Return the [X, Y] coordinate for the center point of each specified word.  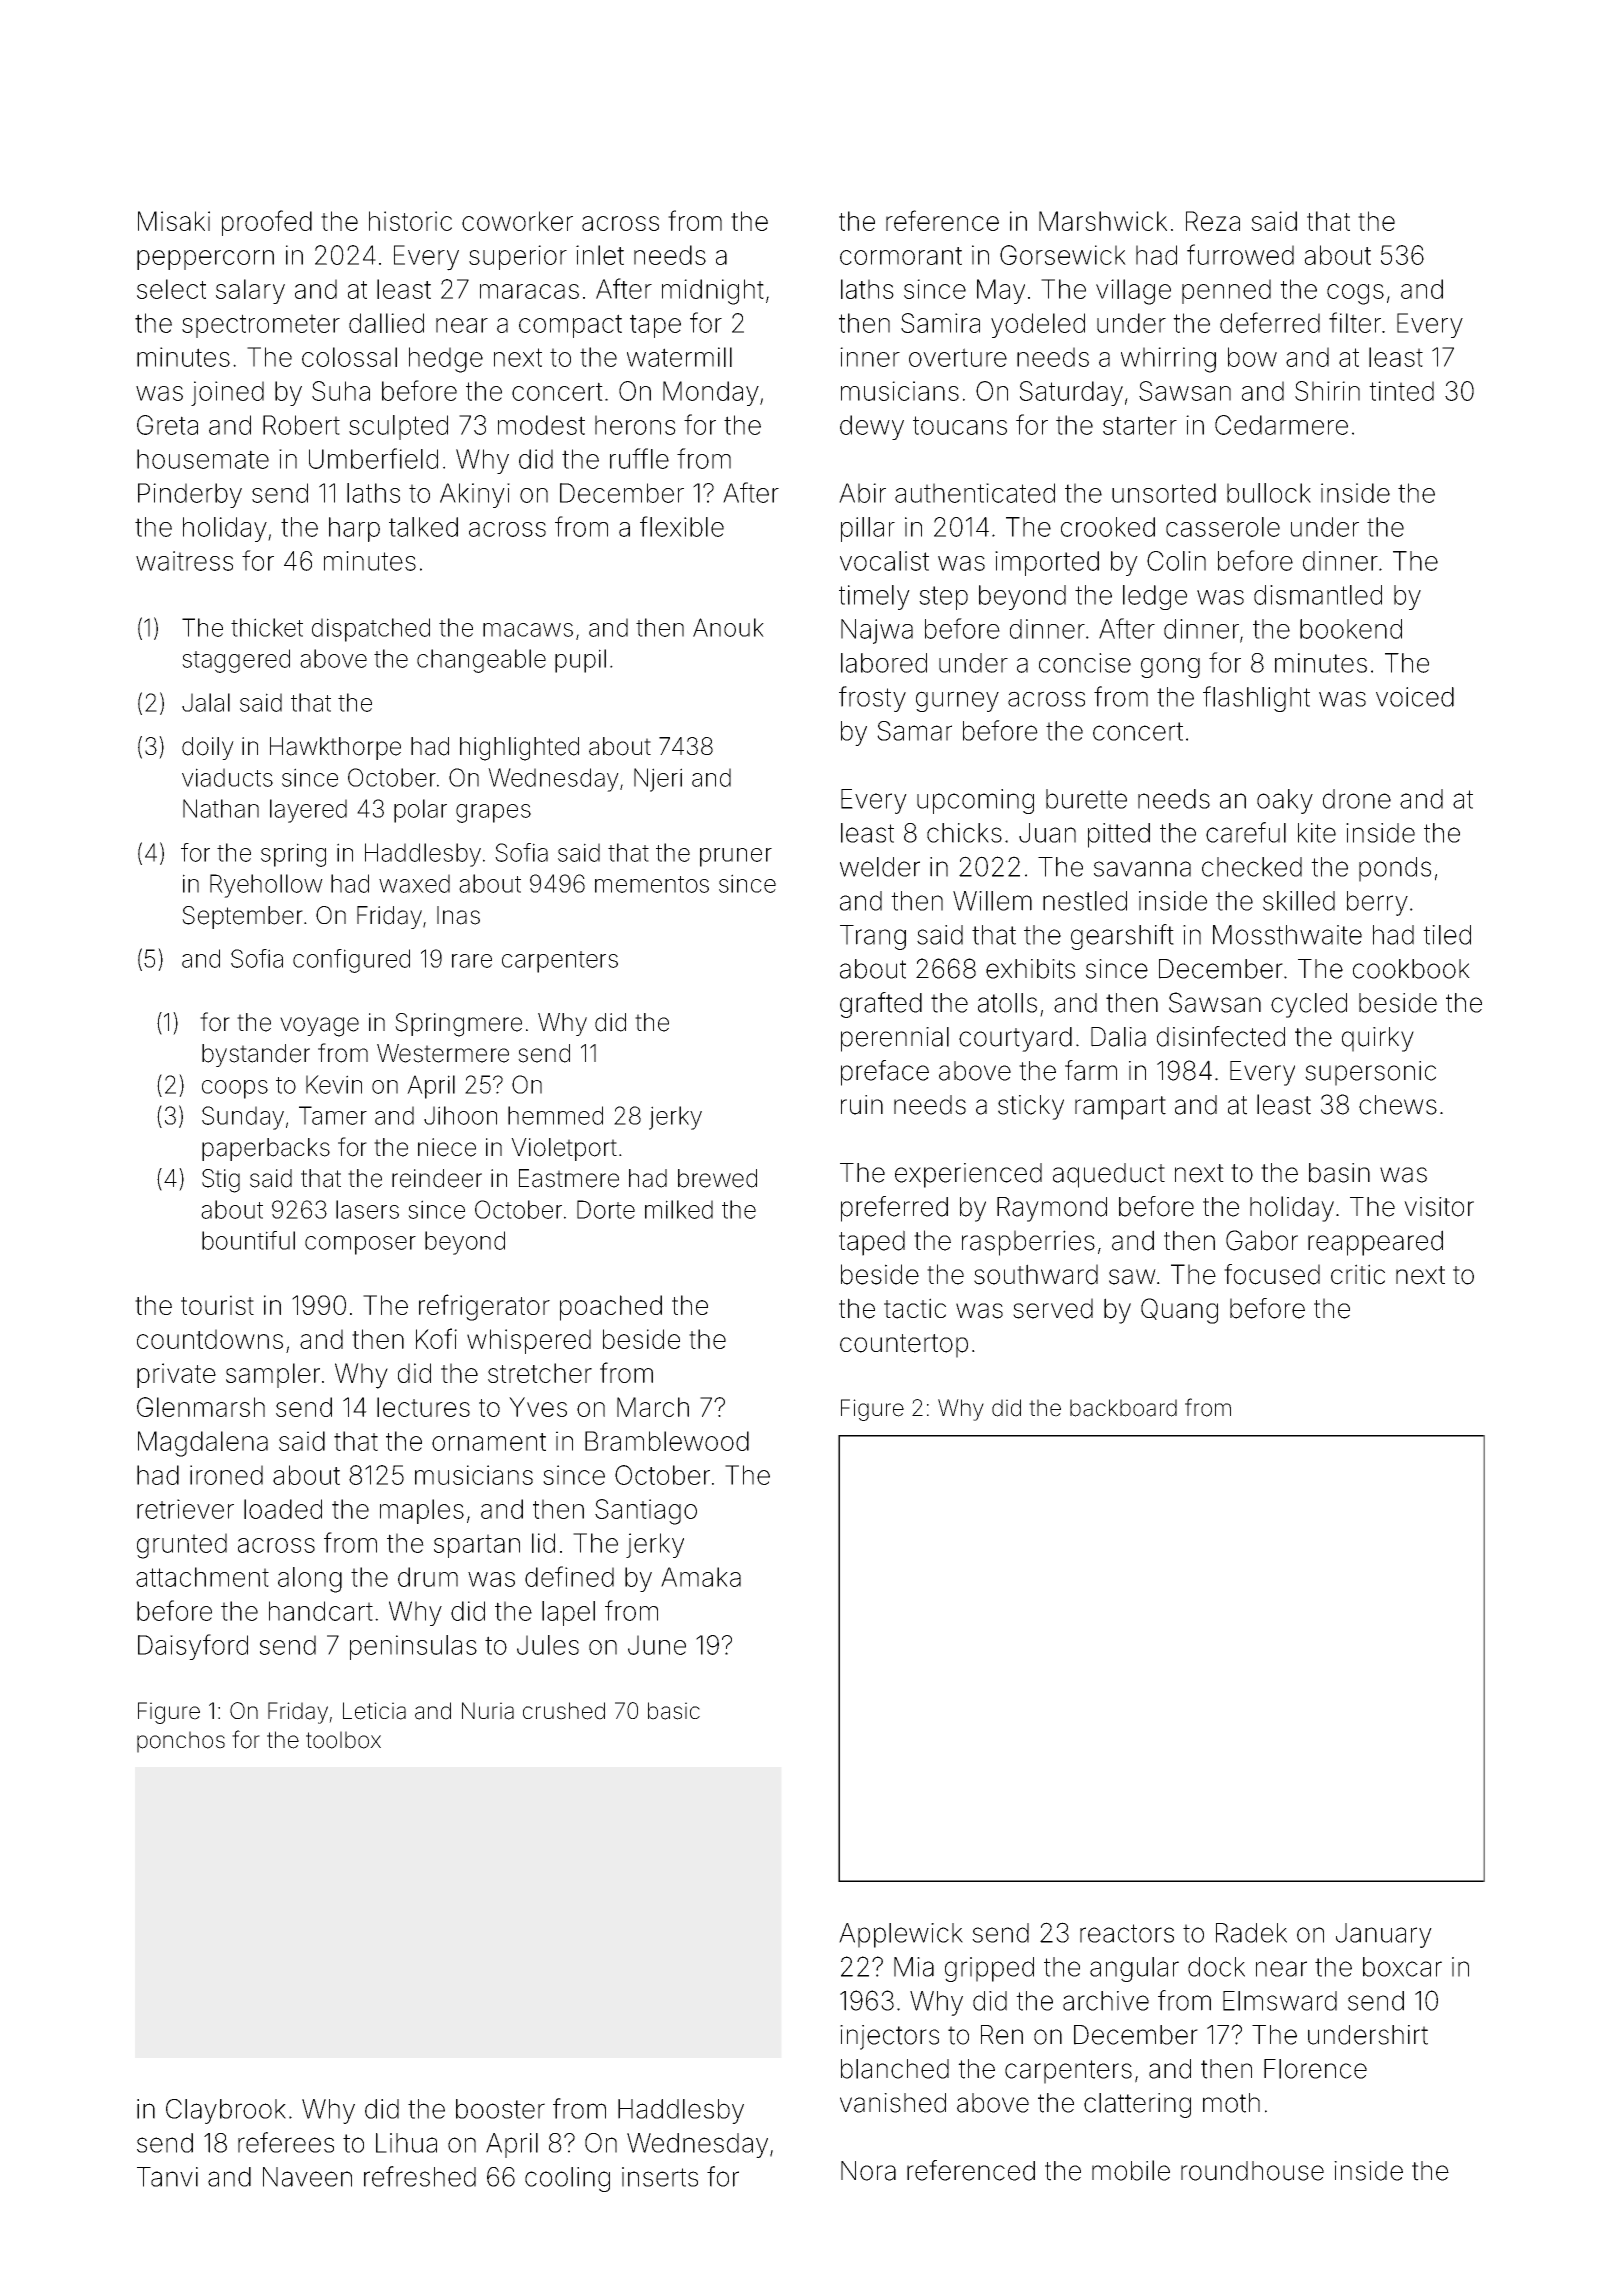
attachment [202, 1577]
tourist [217, 1305]
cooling [567, 2179]
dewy [872, 427]
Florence [1315, 2069]
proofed [267, 223]
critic [1358, 1274]
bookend [1351, 629]
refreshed [420, 2176]
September [242, 917]
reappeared [1375, 1243]
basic [674, 1711]
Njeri [658, 780]
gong [1170, 668]
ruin [862, 1105]
